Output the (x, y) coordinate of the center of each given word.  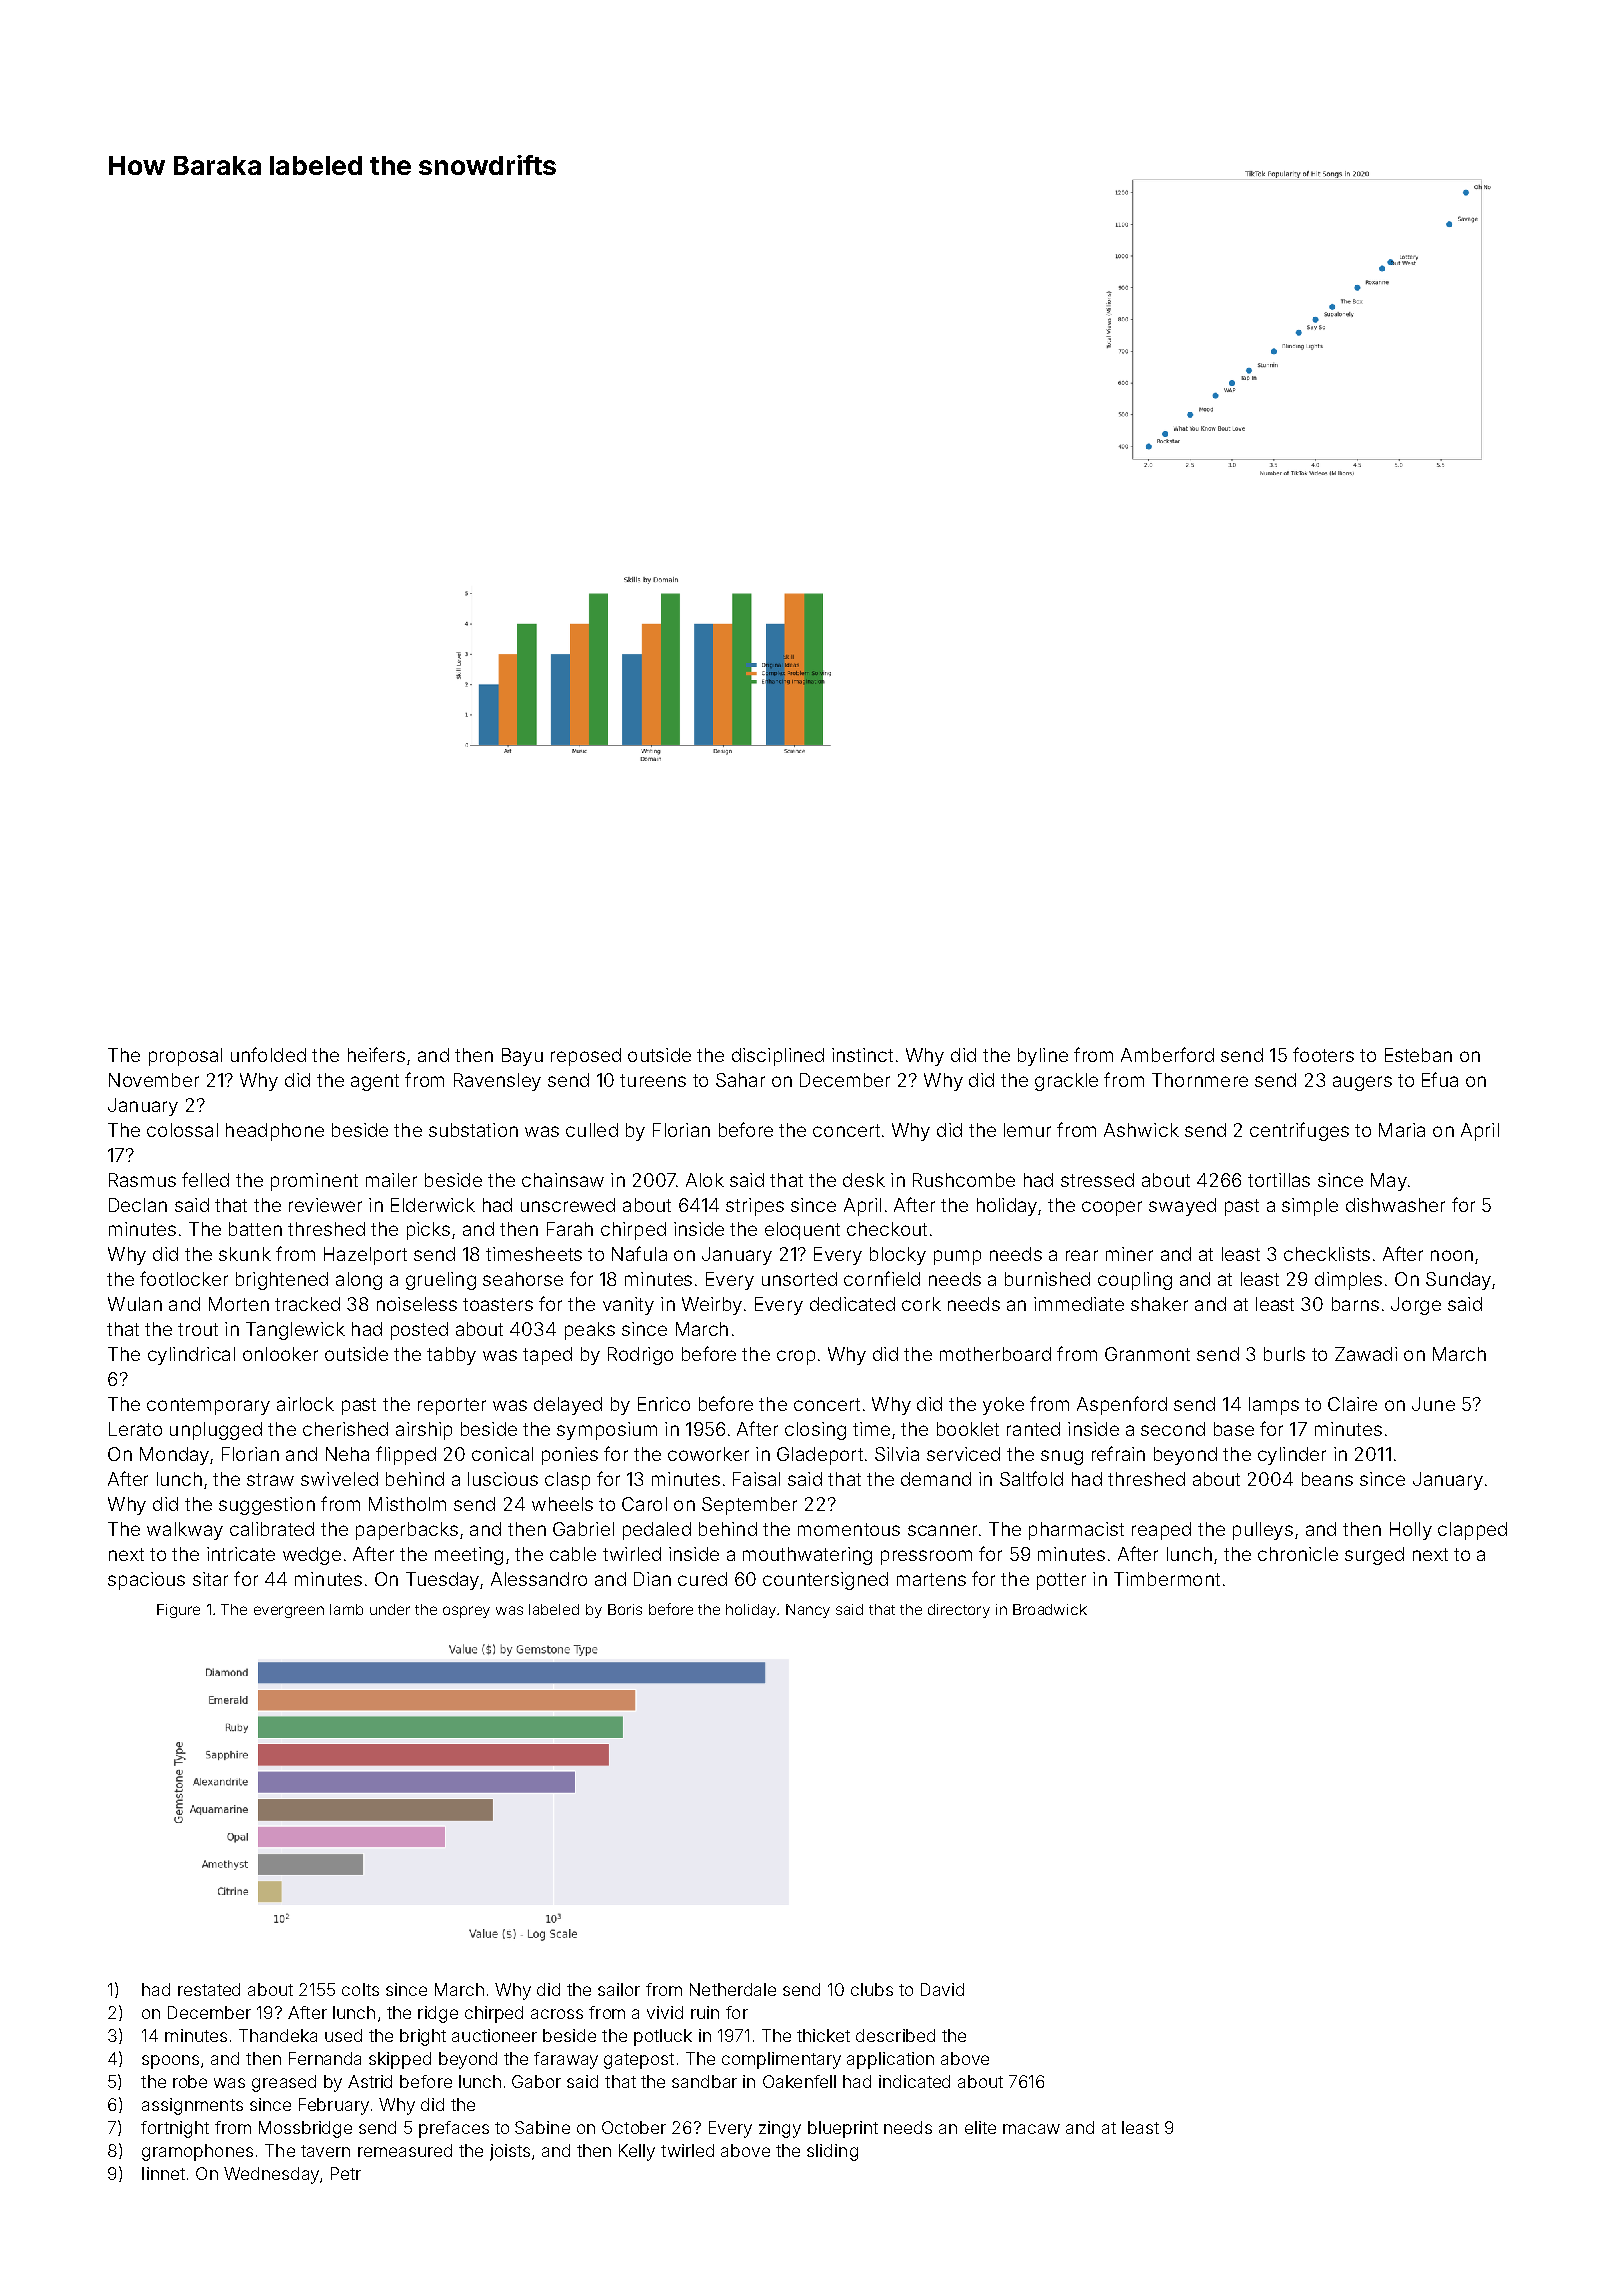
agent (375, 1082)
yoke (1003, 1406)
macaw (1031, 2129)
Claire (1352, 1404)
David (942, 1989)
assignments (192, 2106)
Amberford (1167, 1054)
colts (360, 1989)
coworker (708, 1454)
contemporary (208, 1406)
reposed (586, 1057)
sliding (832, 2152)
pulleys (1263, 1531)
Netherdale (733, 1989)
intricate (241, 1554)
